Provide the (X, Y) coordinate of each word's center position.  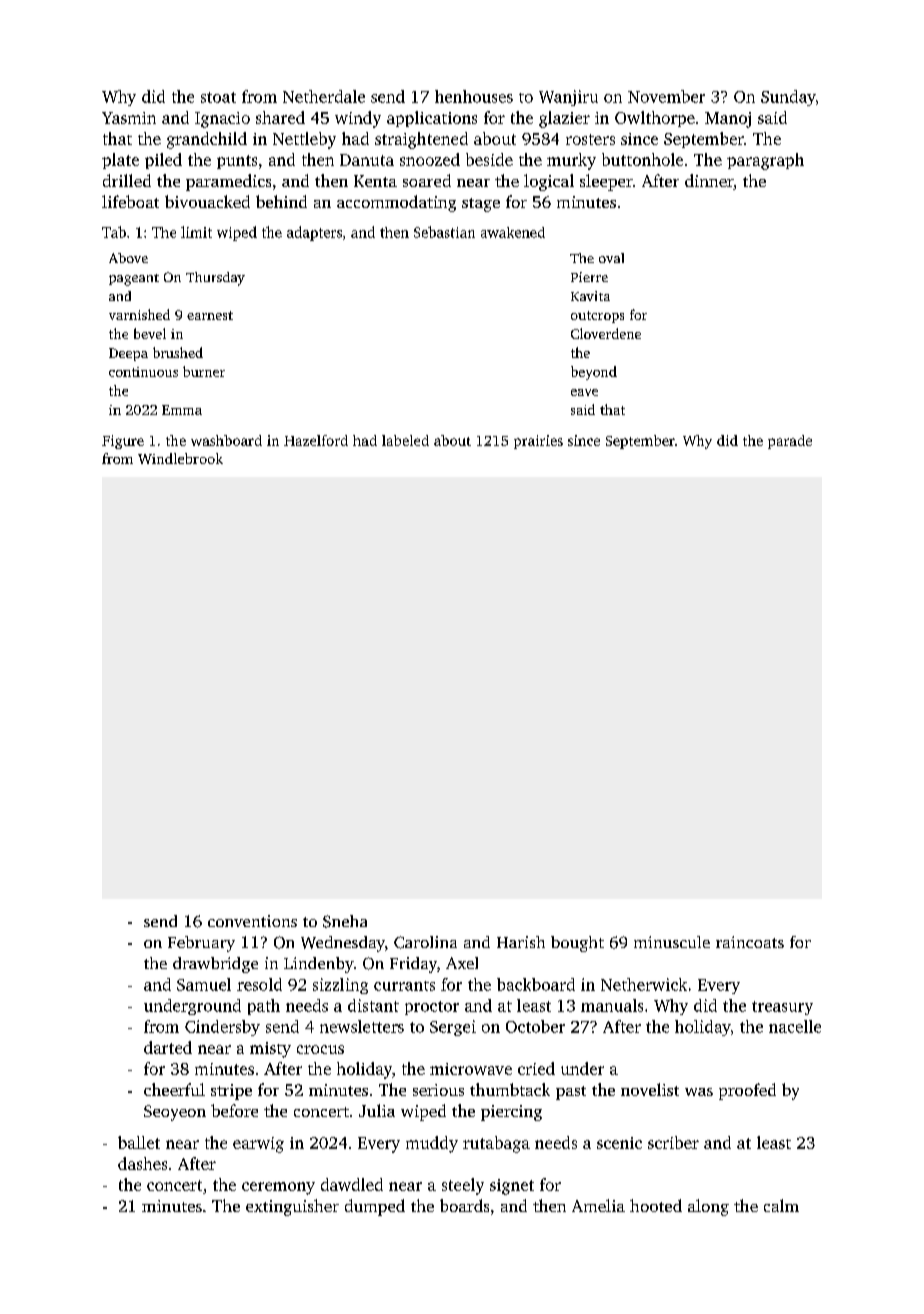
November (666, 96)
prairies (538, 442)
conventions (252, 921)
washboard (226, 440)
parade (790, 442)
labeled (405, 440)
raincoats (750, 942)
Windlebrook (180, 458)
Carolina (425, 942)
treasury (782, 1008)
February (201, 944)
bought (577, 944)
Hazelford (316, 440)
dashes (142, 1163)
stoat (218, 97)
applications (432, 119)
